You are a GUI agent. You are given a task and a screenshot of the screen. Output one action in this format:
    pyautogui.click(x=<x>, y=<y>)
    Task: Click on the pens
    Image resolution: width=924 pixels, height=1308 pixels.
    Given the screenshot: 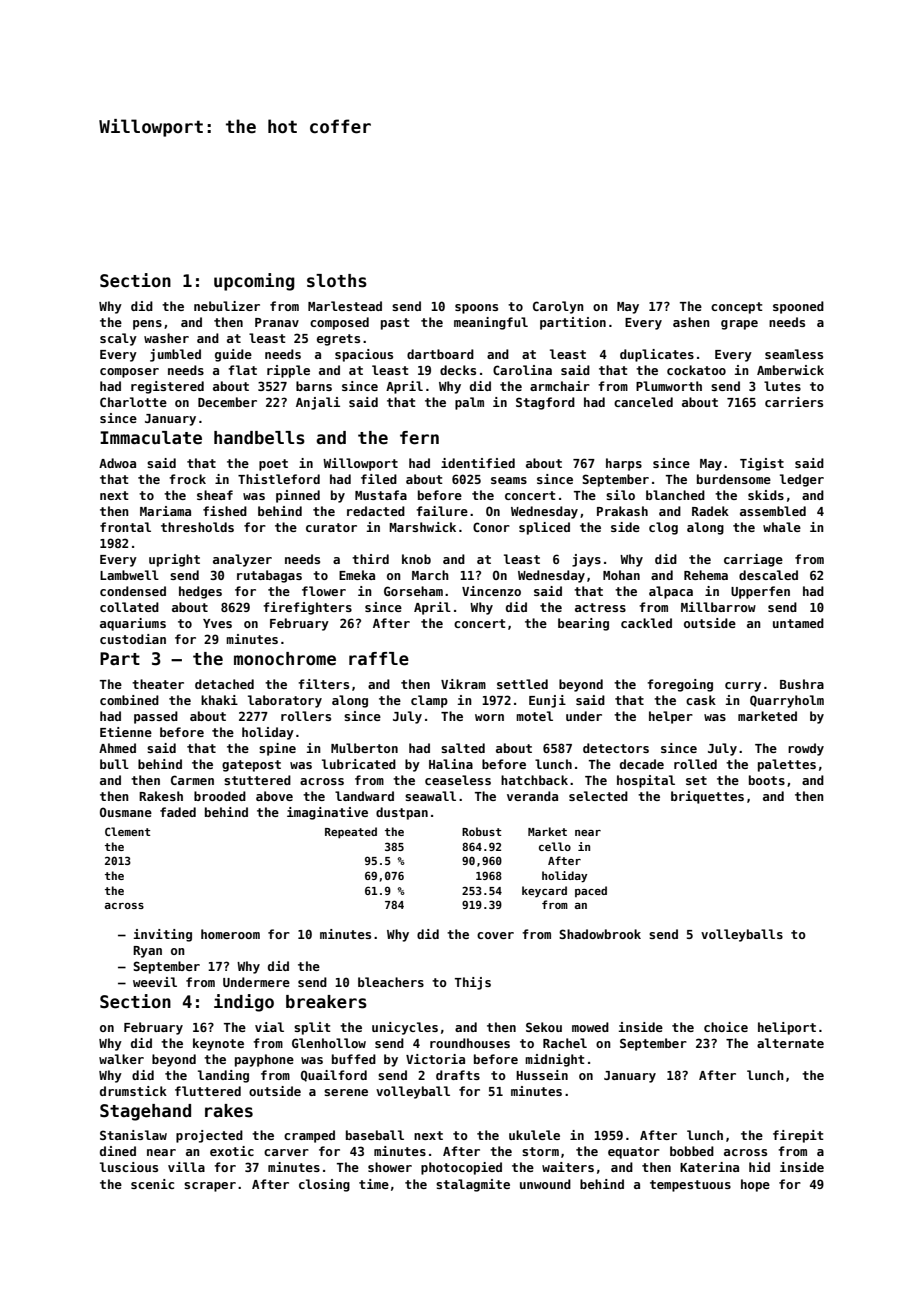 What is the action you would take?
    pyautogui.click(x=147, y=325)
